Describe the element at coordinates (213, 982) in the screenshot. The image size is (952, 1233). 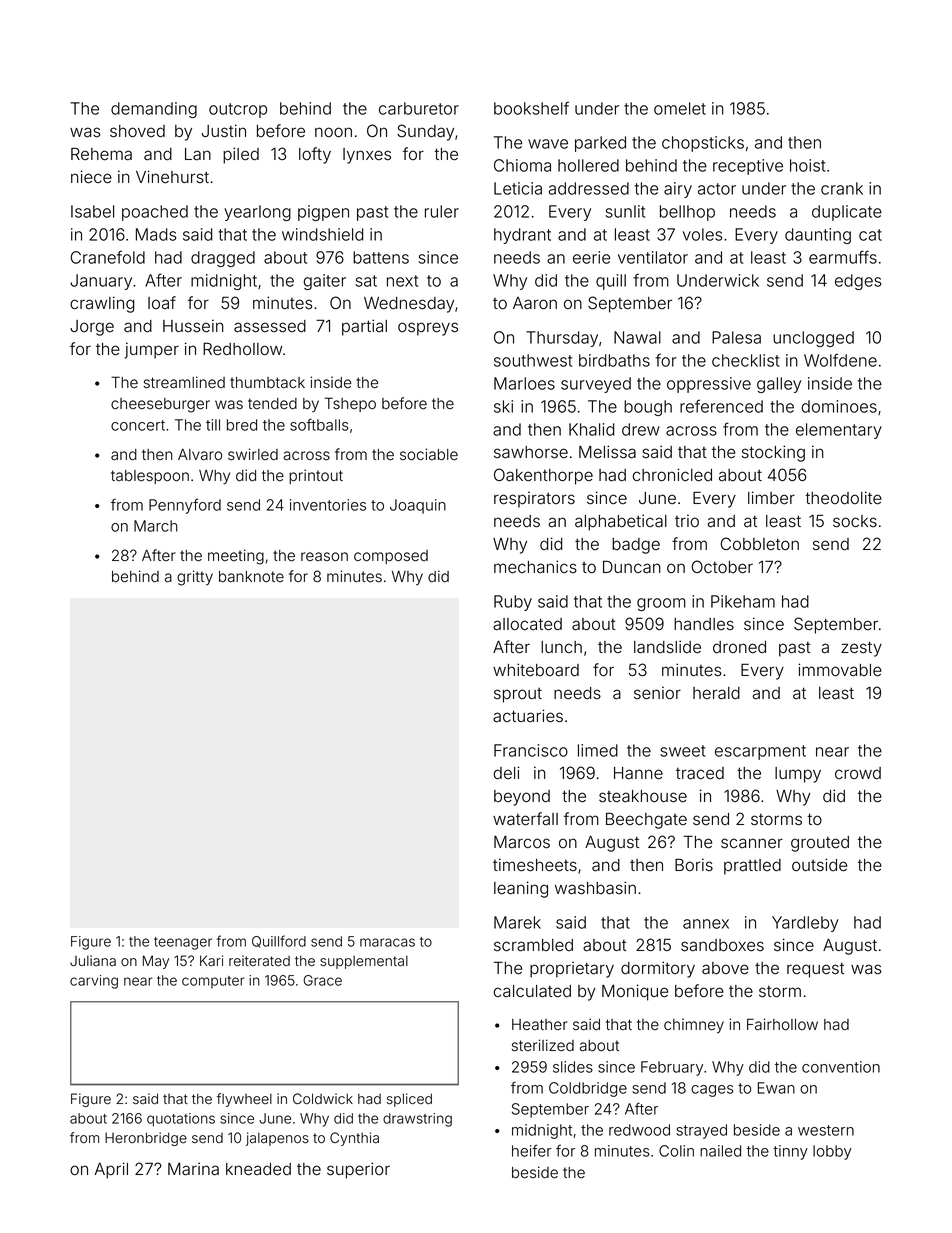
I see `computer` at that location.
